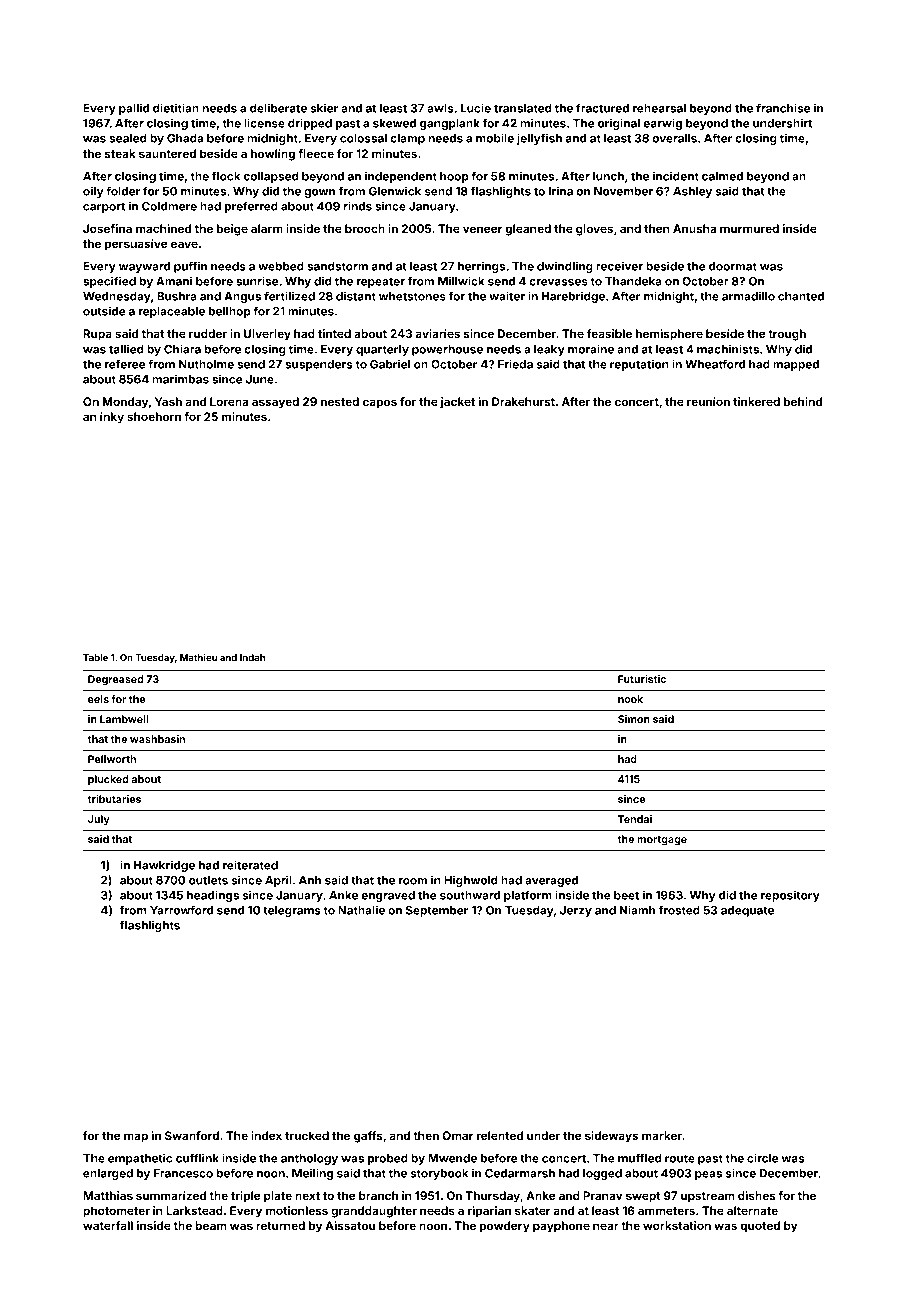 The height and width of the document is (1316, 908). Describe the element at coordinates (115, 680) in the document. I see `Degreased` at that location.
